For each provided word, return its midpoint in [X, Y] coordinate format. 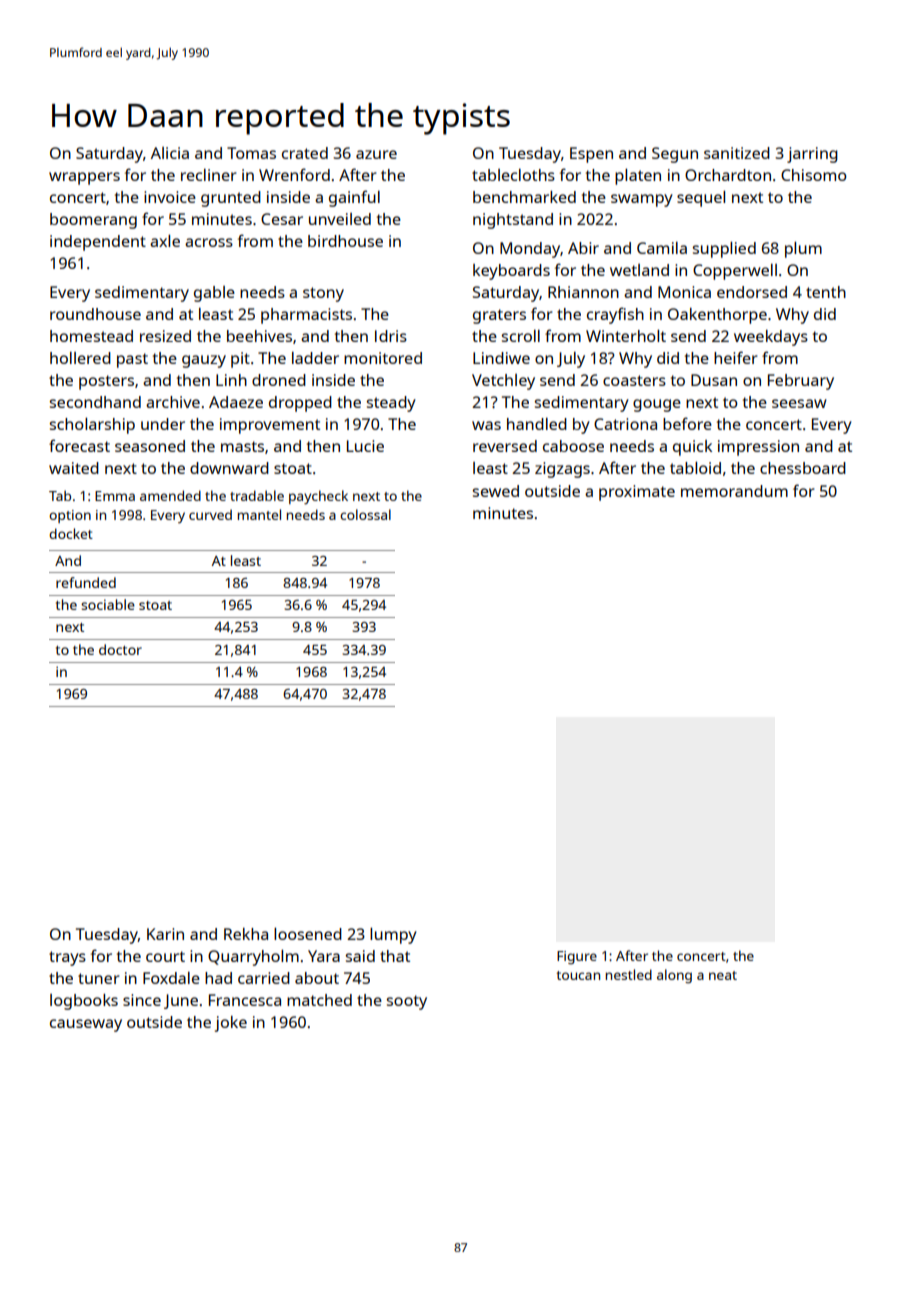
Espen [591, 155]
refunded [86, 582]
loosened [308, 934]
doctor [120, 649]
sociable [108, 604]
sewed [496, 491]
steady [391, 404]
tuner [99, 978]
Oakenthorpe [717, 316]
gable [214, 294]
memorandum [734, 491]
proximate [637, 493]
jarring [812, 155]
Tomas [251, 153]
